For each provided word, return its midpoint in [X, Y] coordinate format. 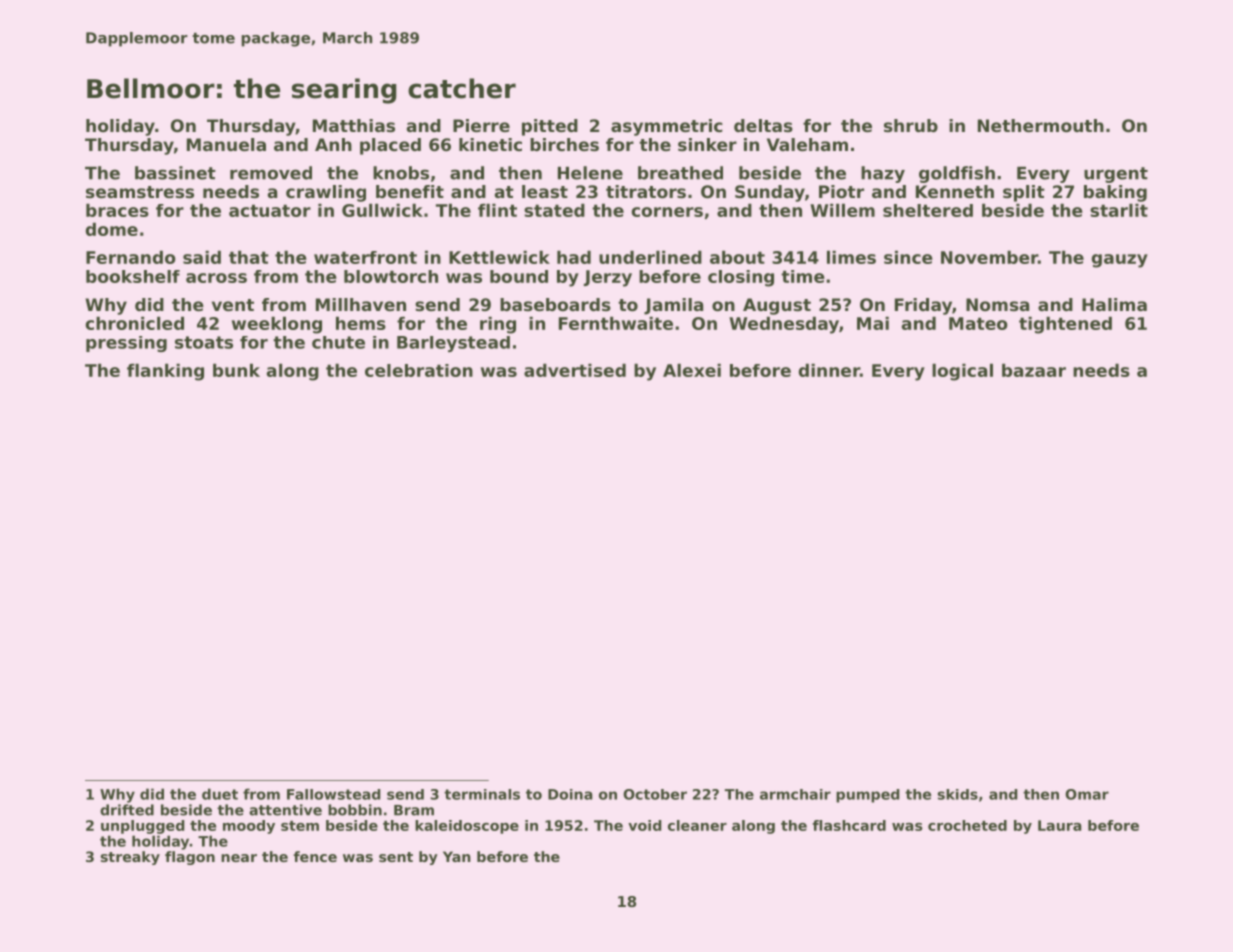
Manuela [226, 144]
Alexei [692, 370]
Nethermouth [1041, 125]
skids [958, 794]
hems [361, 323]
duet [220, 794]
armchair [795, 794]
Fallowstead [333, 794]
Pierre [481, 125]
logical [962, 372]
